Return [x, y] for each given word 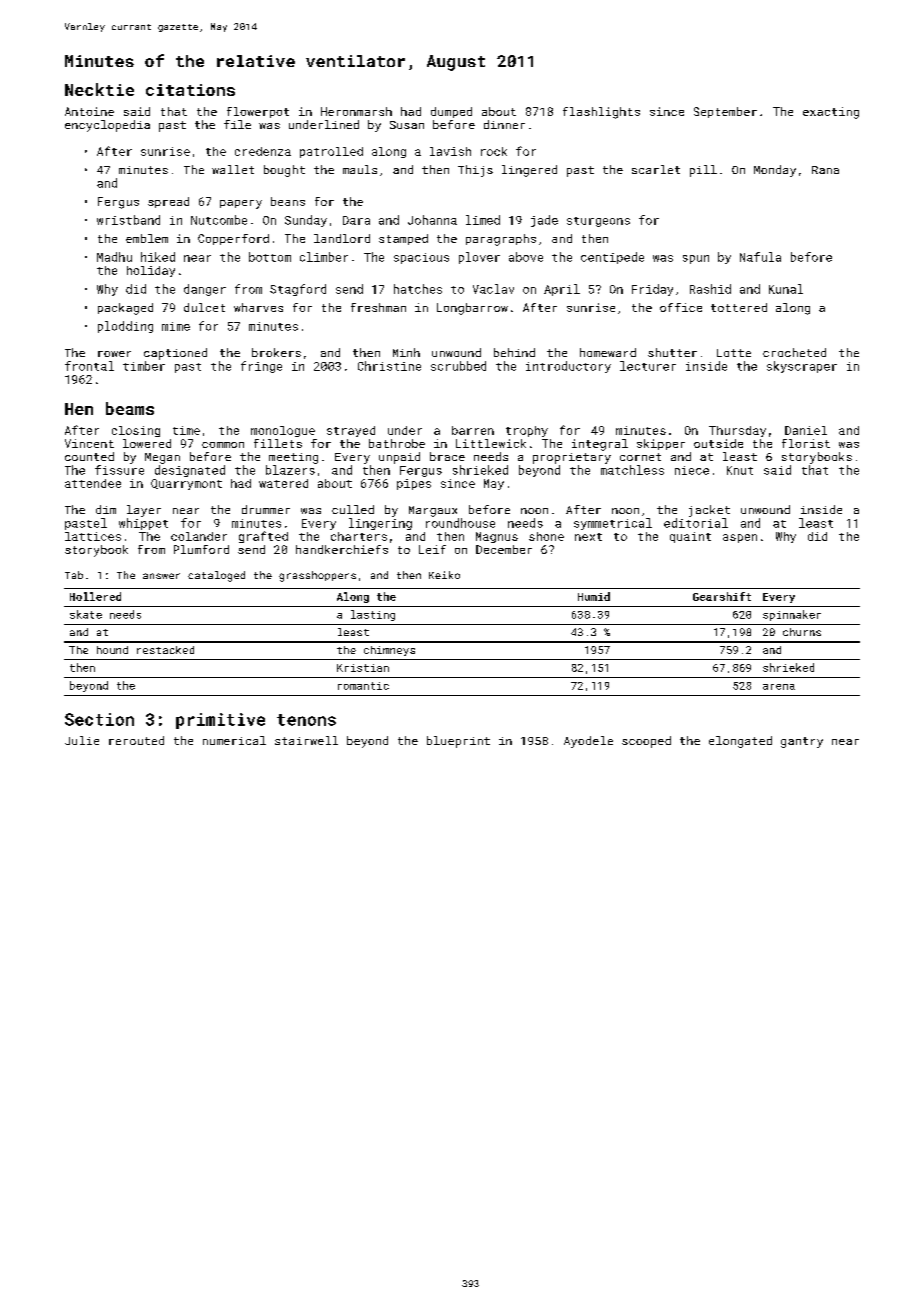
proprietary [572, 458]
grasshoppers [317, 576]
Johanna [432, 220]
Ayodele [588, 742]
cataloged [216, 576]
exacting [831, 113]
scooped [646, 742]
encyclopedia [107, 126]
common [223, 445]
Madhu [114, 257]
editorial [696, 523]
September [725, 112]
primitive [220, 721]
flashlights [601, 113]
